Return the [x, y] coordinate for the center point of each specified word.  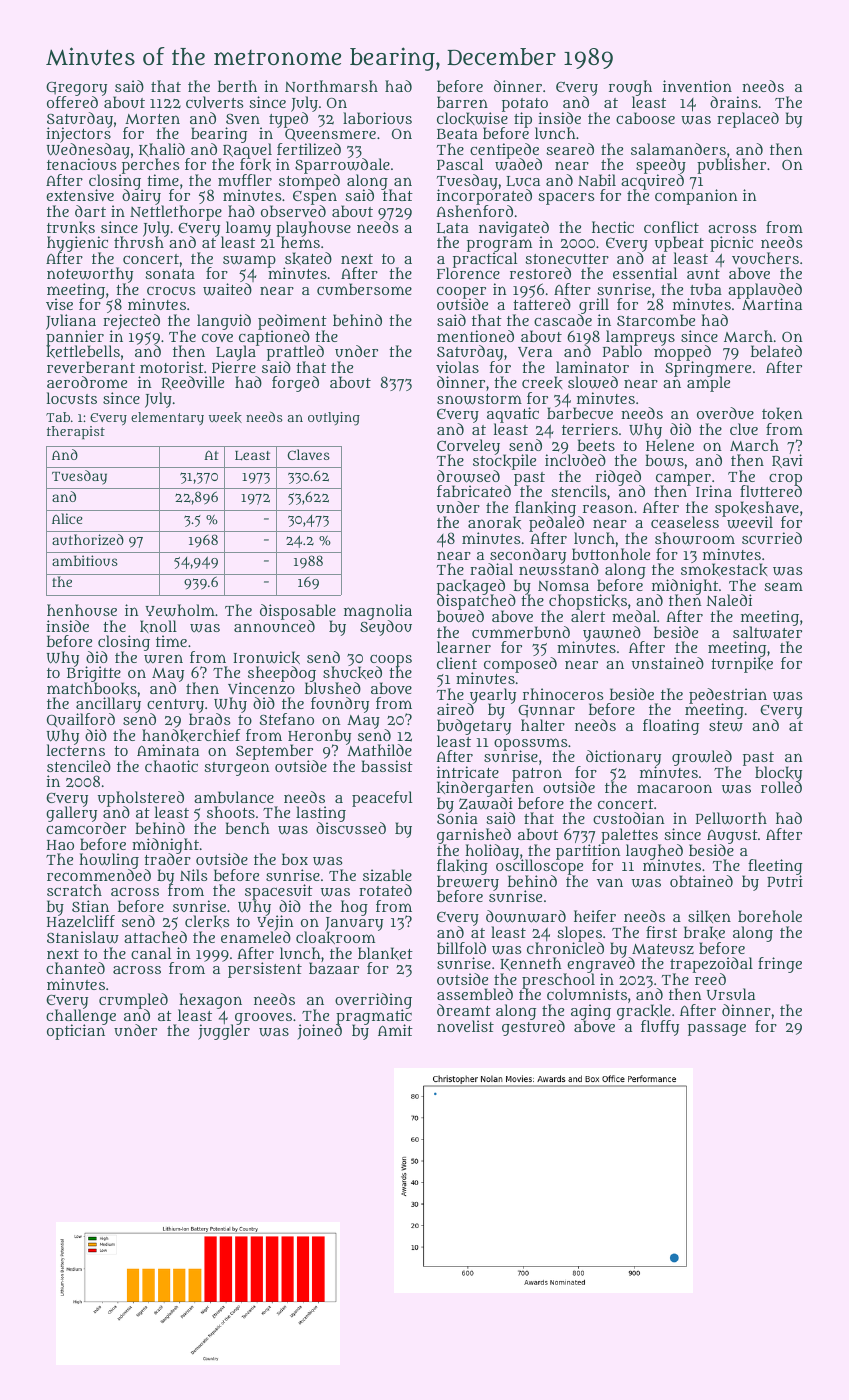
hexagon [210, 1001]
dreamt [464, 1010]
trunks [71, 227]
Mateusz [663, 949]
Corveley [468, 447]
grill [593, 306]
